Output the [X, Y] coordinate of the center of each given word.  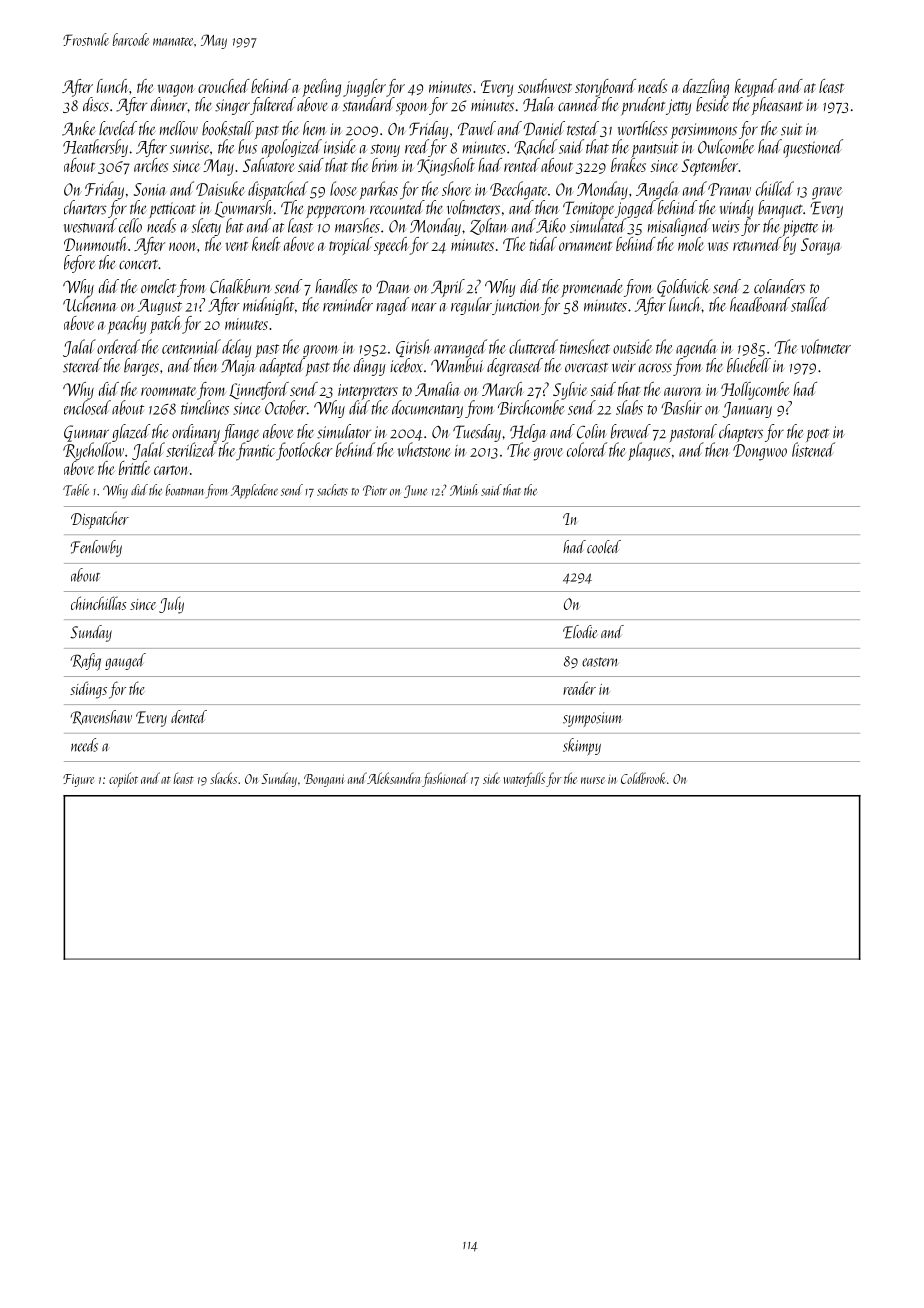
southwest [545, 86]
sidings [88, 690]
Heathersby [95, 148]
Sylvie [570, 391]
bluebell [749, 365]
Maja [238, 367]
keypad [756, 88]
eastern [600, 662]
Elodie [580, 632]
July [171, 605]
